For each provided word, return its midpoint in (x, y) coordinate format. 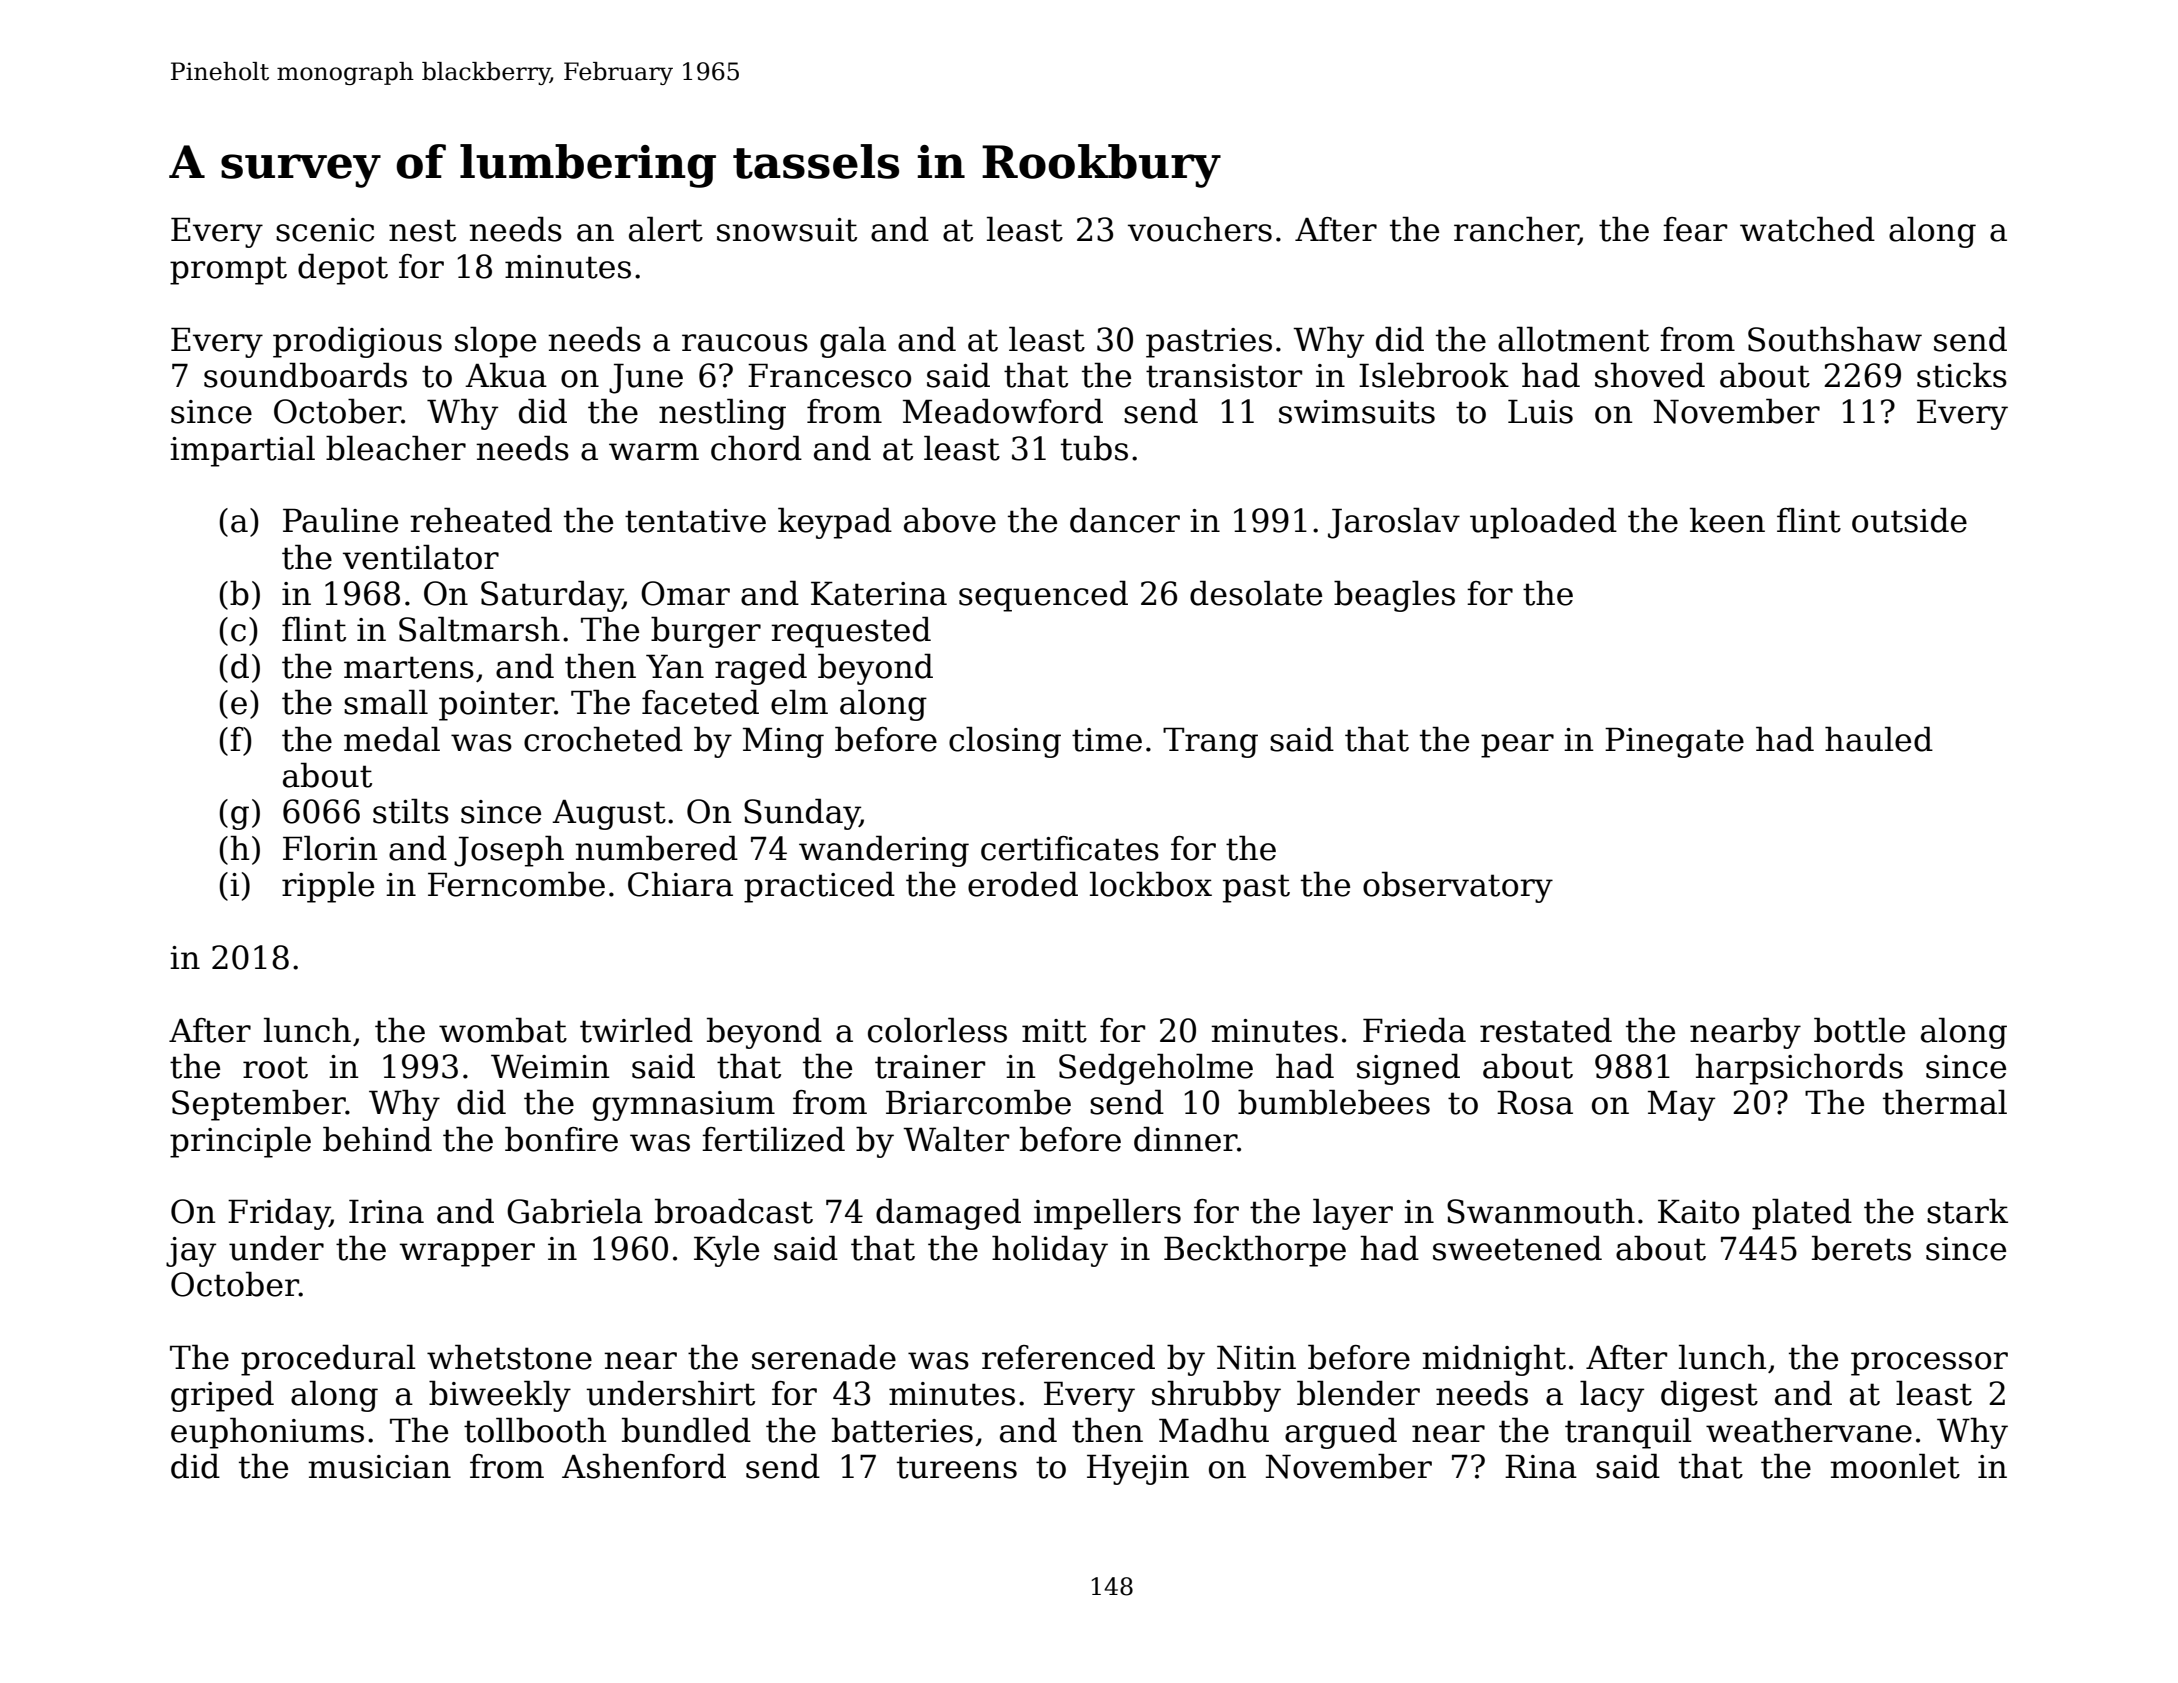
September (259, 1105)
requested (851, 632)
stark (1967, 1211)
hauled (1879, 739)
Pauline (340, 520)
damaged (948, 1214)
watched (1807, 229)
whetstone (509, 1357)
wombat (503, 1030)
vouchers (1200, 229)
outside (1909, 520)
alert (666, 229)
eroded (1023, 884)
